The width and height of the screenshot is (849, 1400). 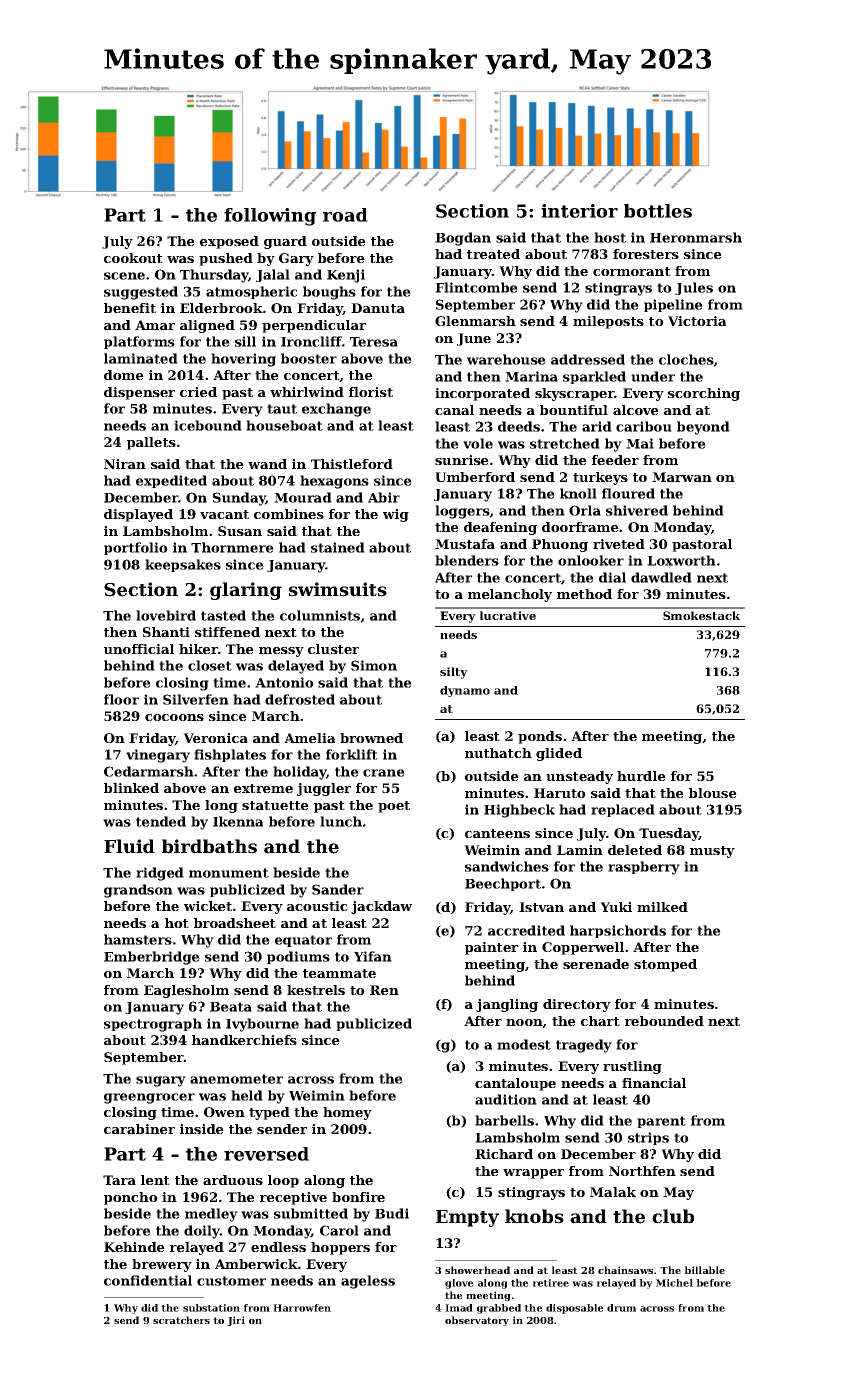 What do you see at coordinates (653, 376) in the screenshot?
I see `under` at bounding box center [653, 376].
